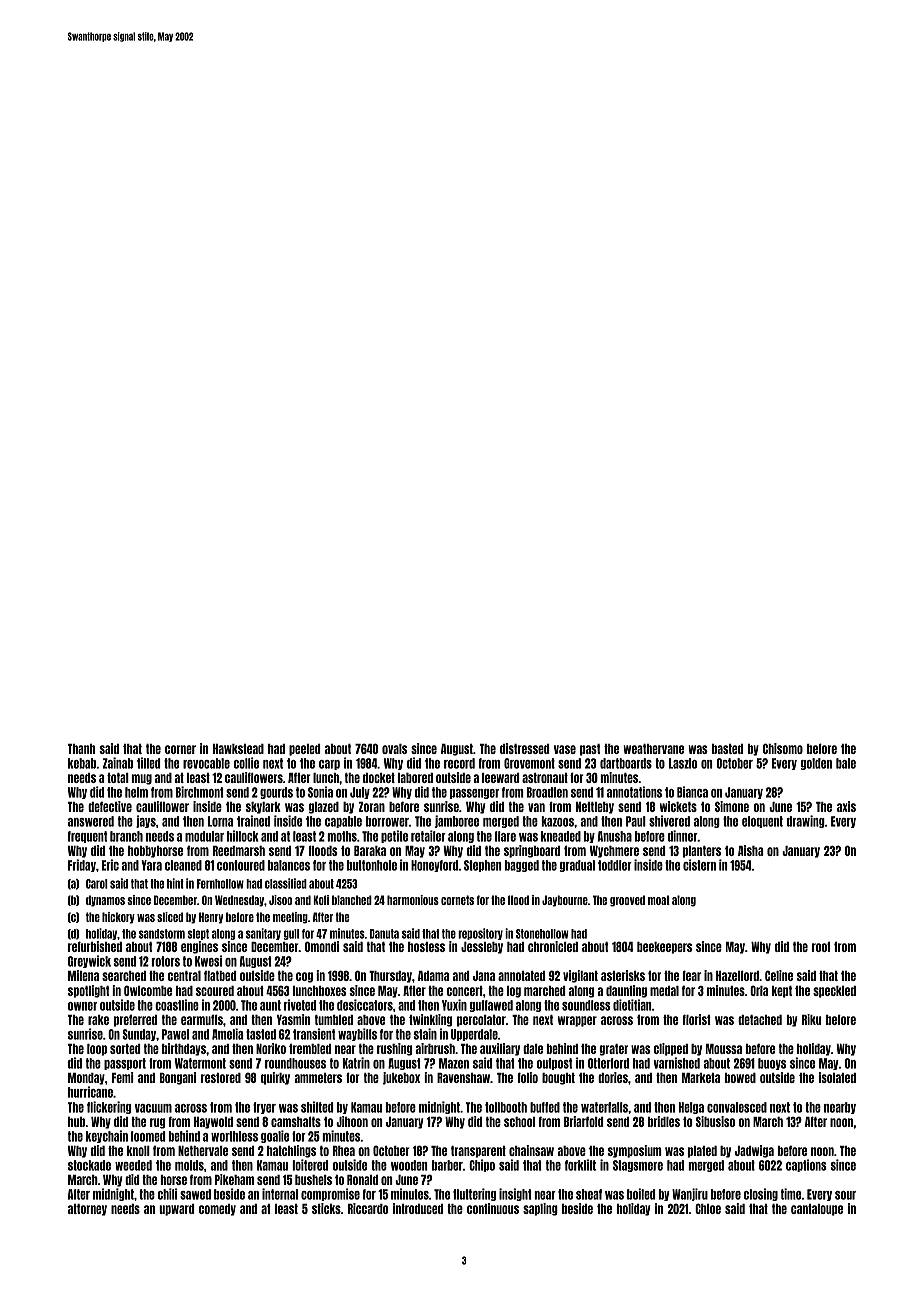 Image resolution: width=924 pixels, height=1308 pixels. I want to click on Carol, so click(97, 884).
